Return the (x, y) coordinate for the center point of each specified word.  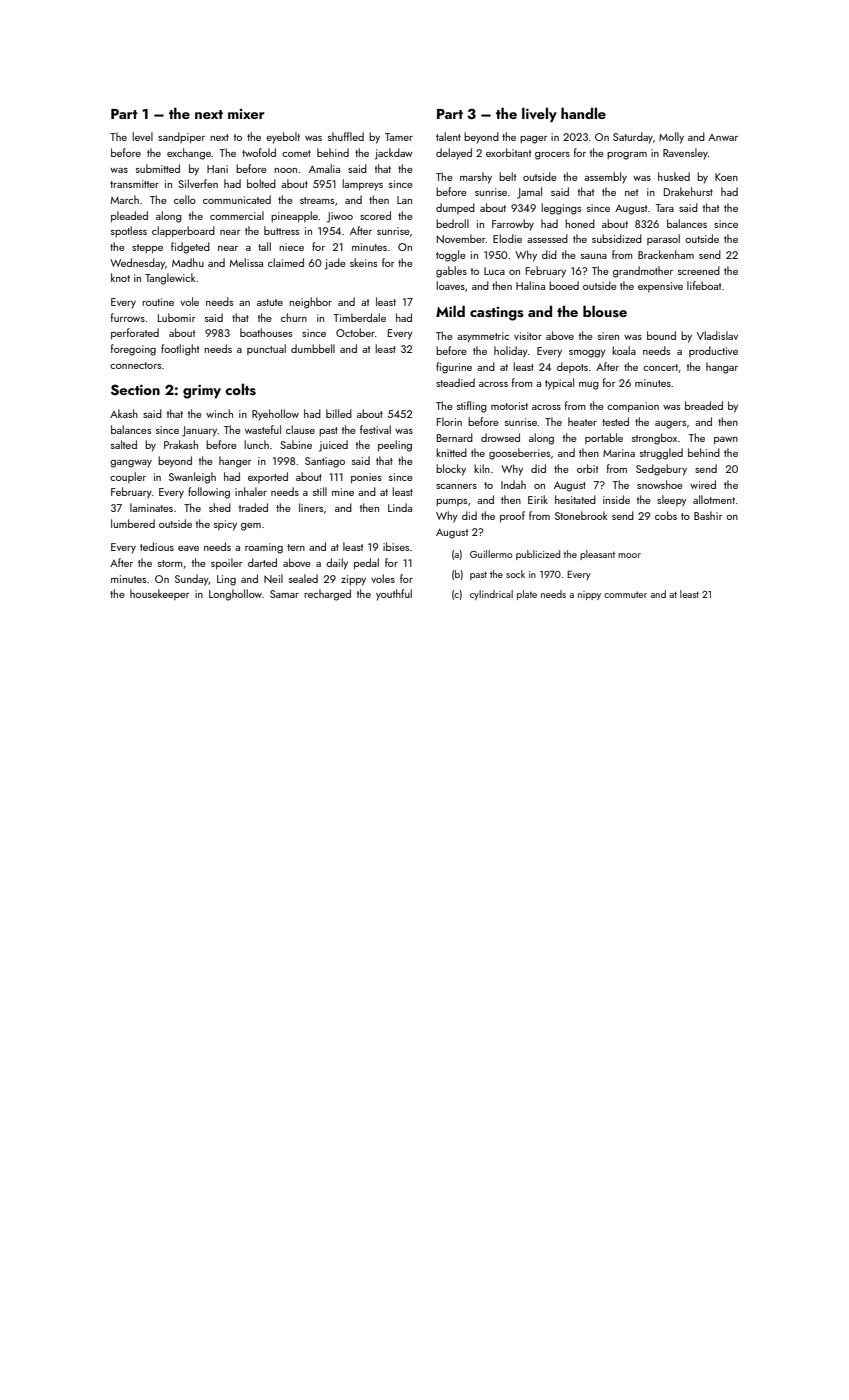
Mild (450, 311)
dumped (455, 208)
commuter (625, 594)
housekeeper (160, 594)
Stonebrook (581, 515)
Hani (217, 169)
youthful (394, 595)
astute (270, 302)
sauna (594, 256)
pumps (451, 502)
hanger (235, 462)
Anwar (723, 137)
